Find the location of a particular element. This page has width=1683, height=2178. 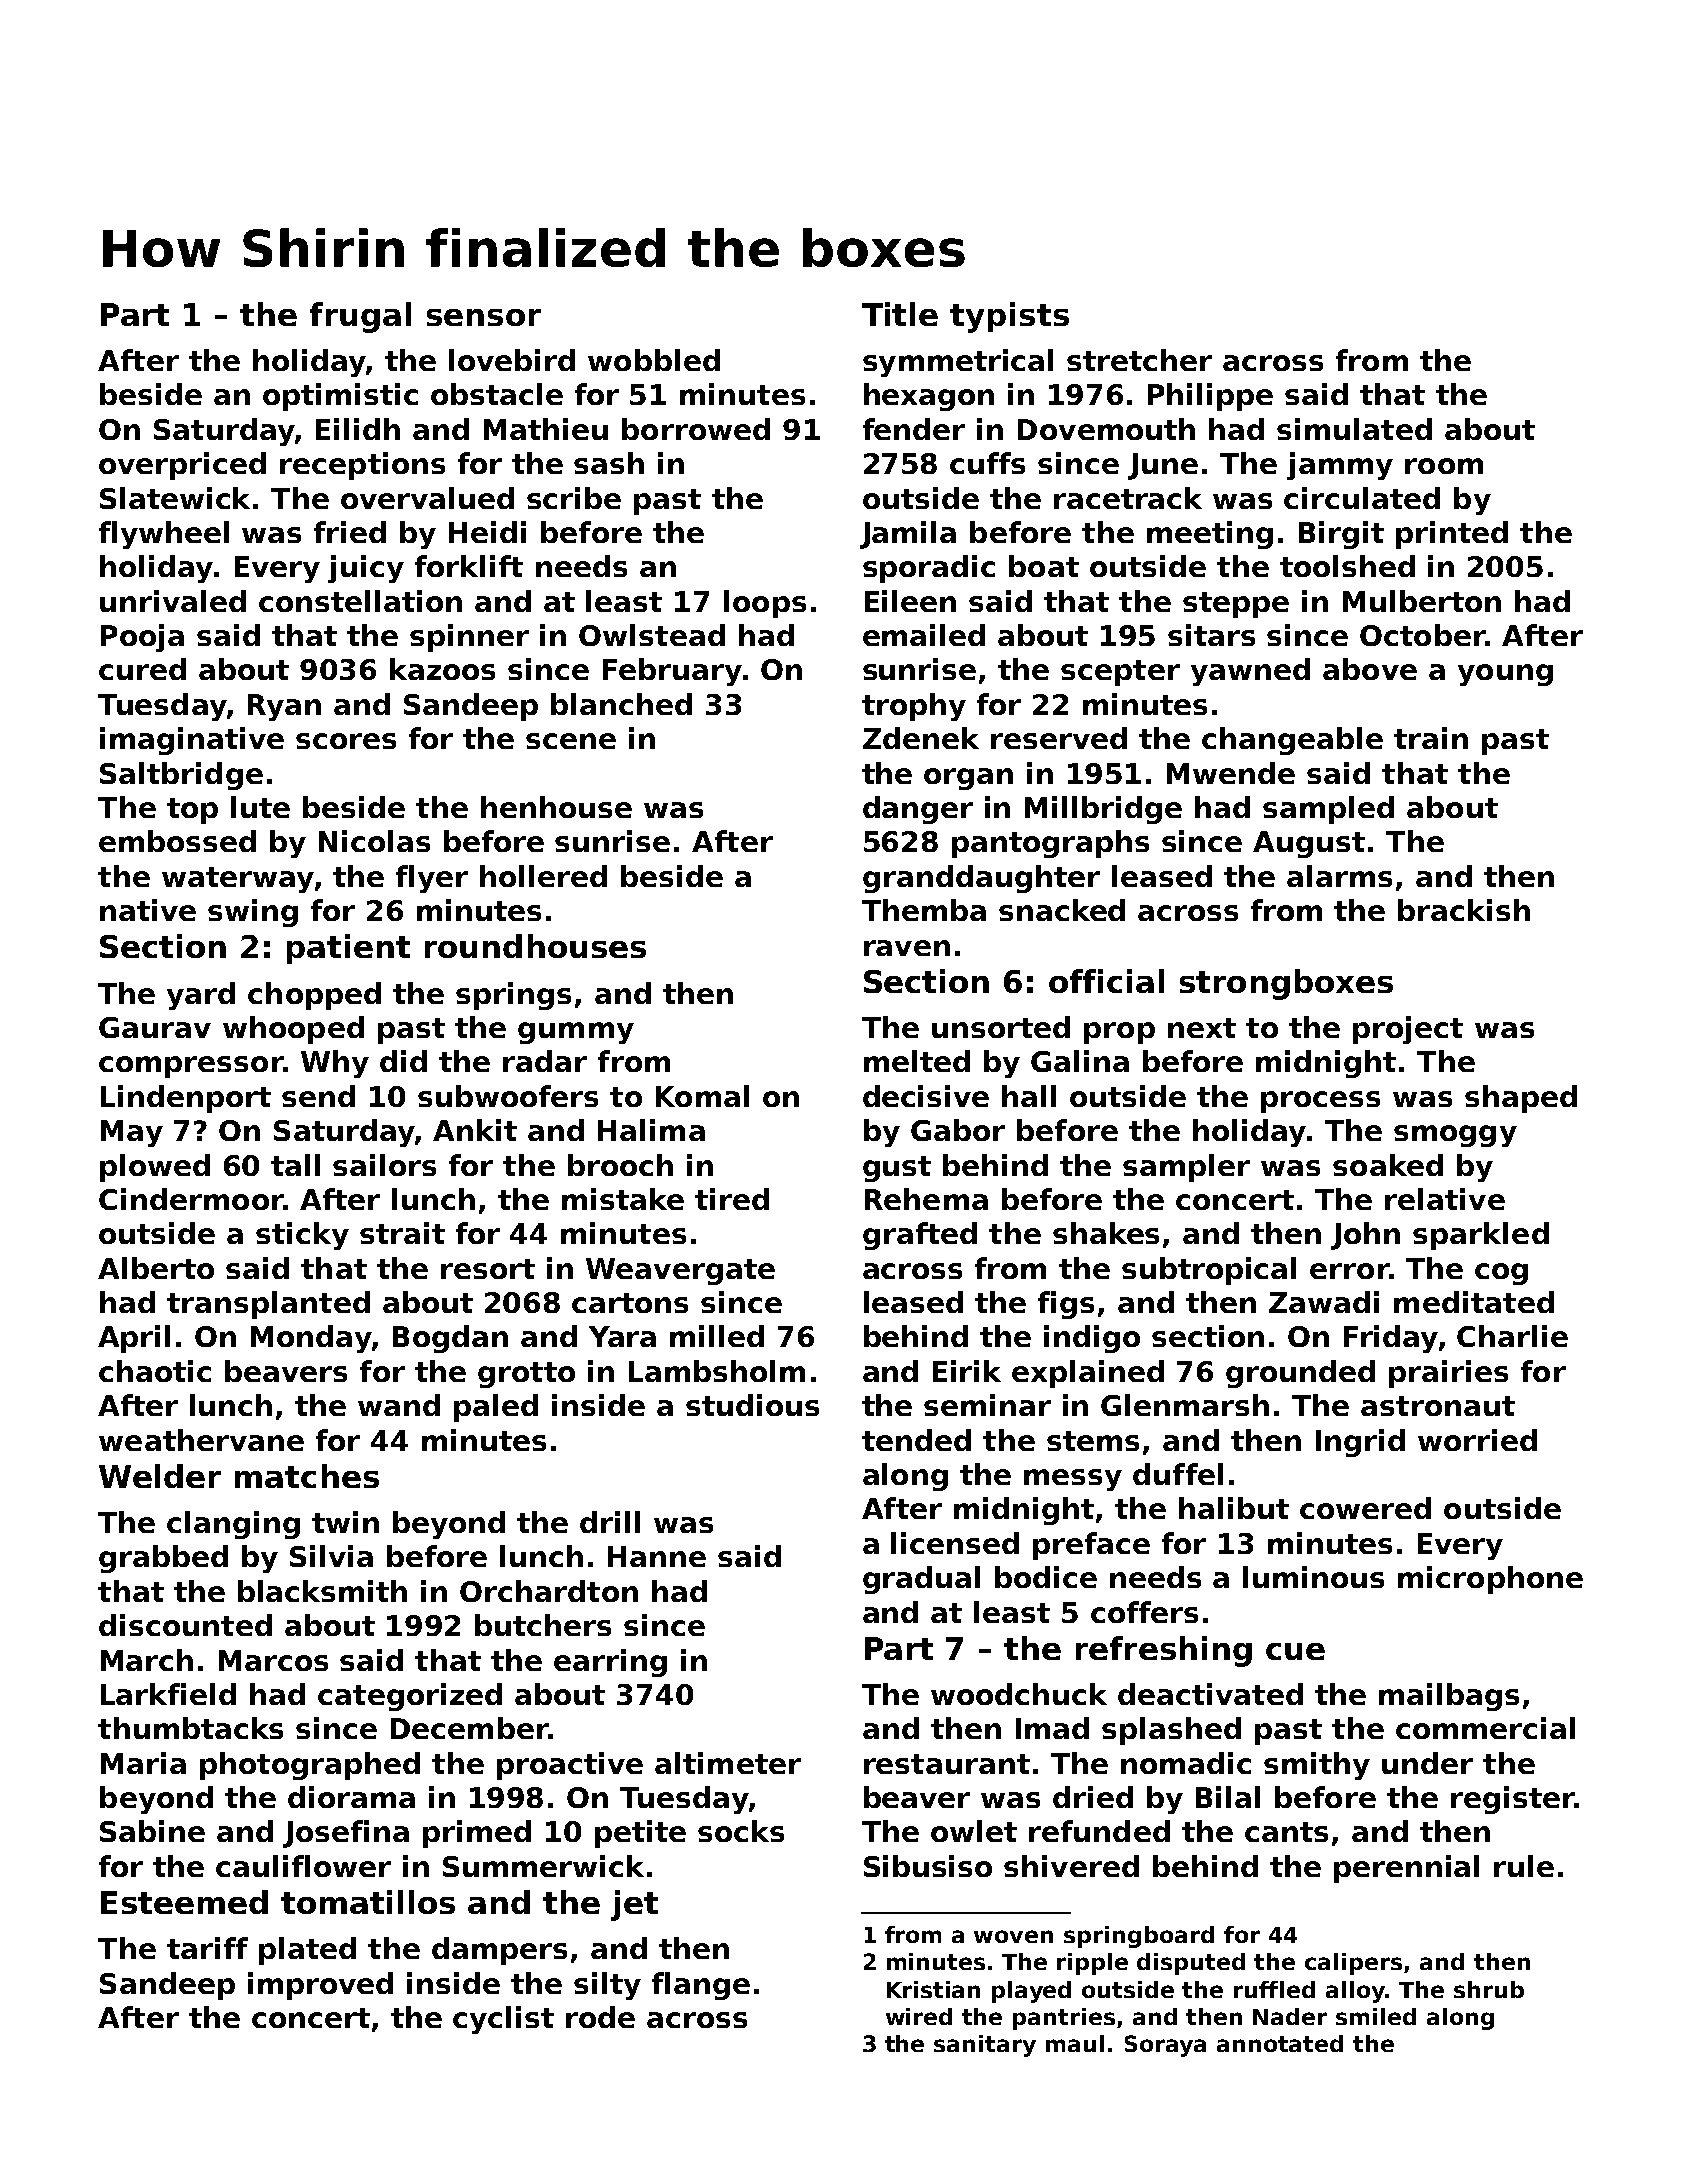

Themba is located at coordinates (924, 910).
